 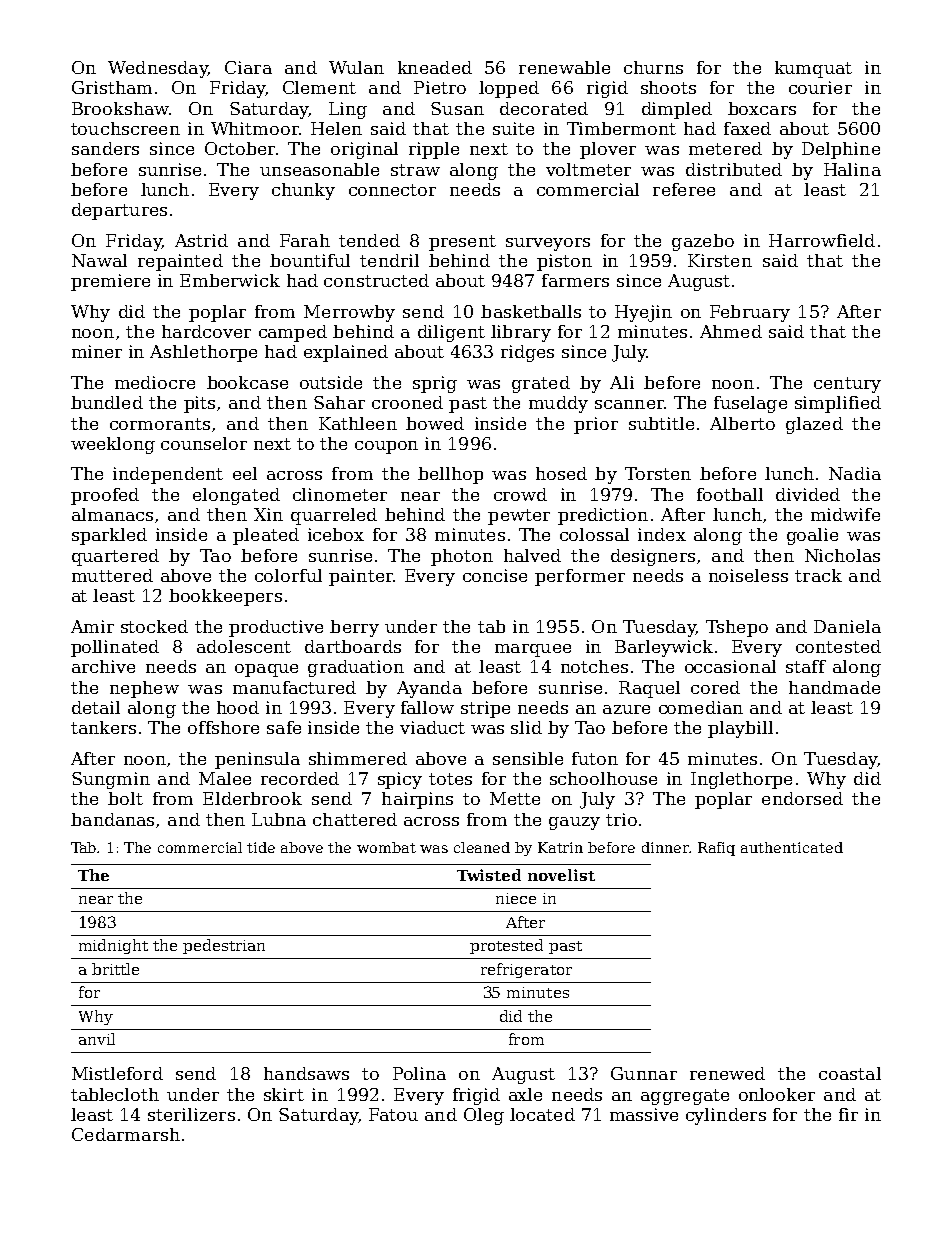 I want to click on Hyejin, so click(x=643, y=313).
